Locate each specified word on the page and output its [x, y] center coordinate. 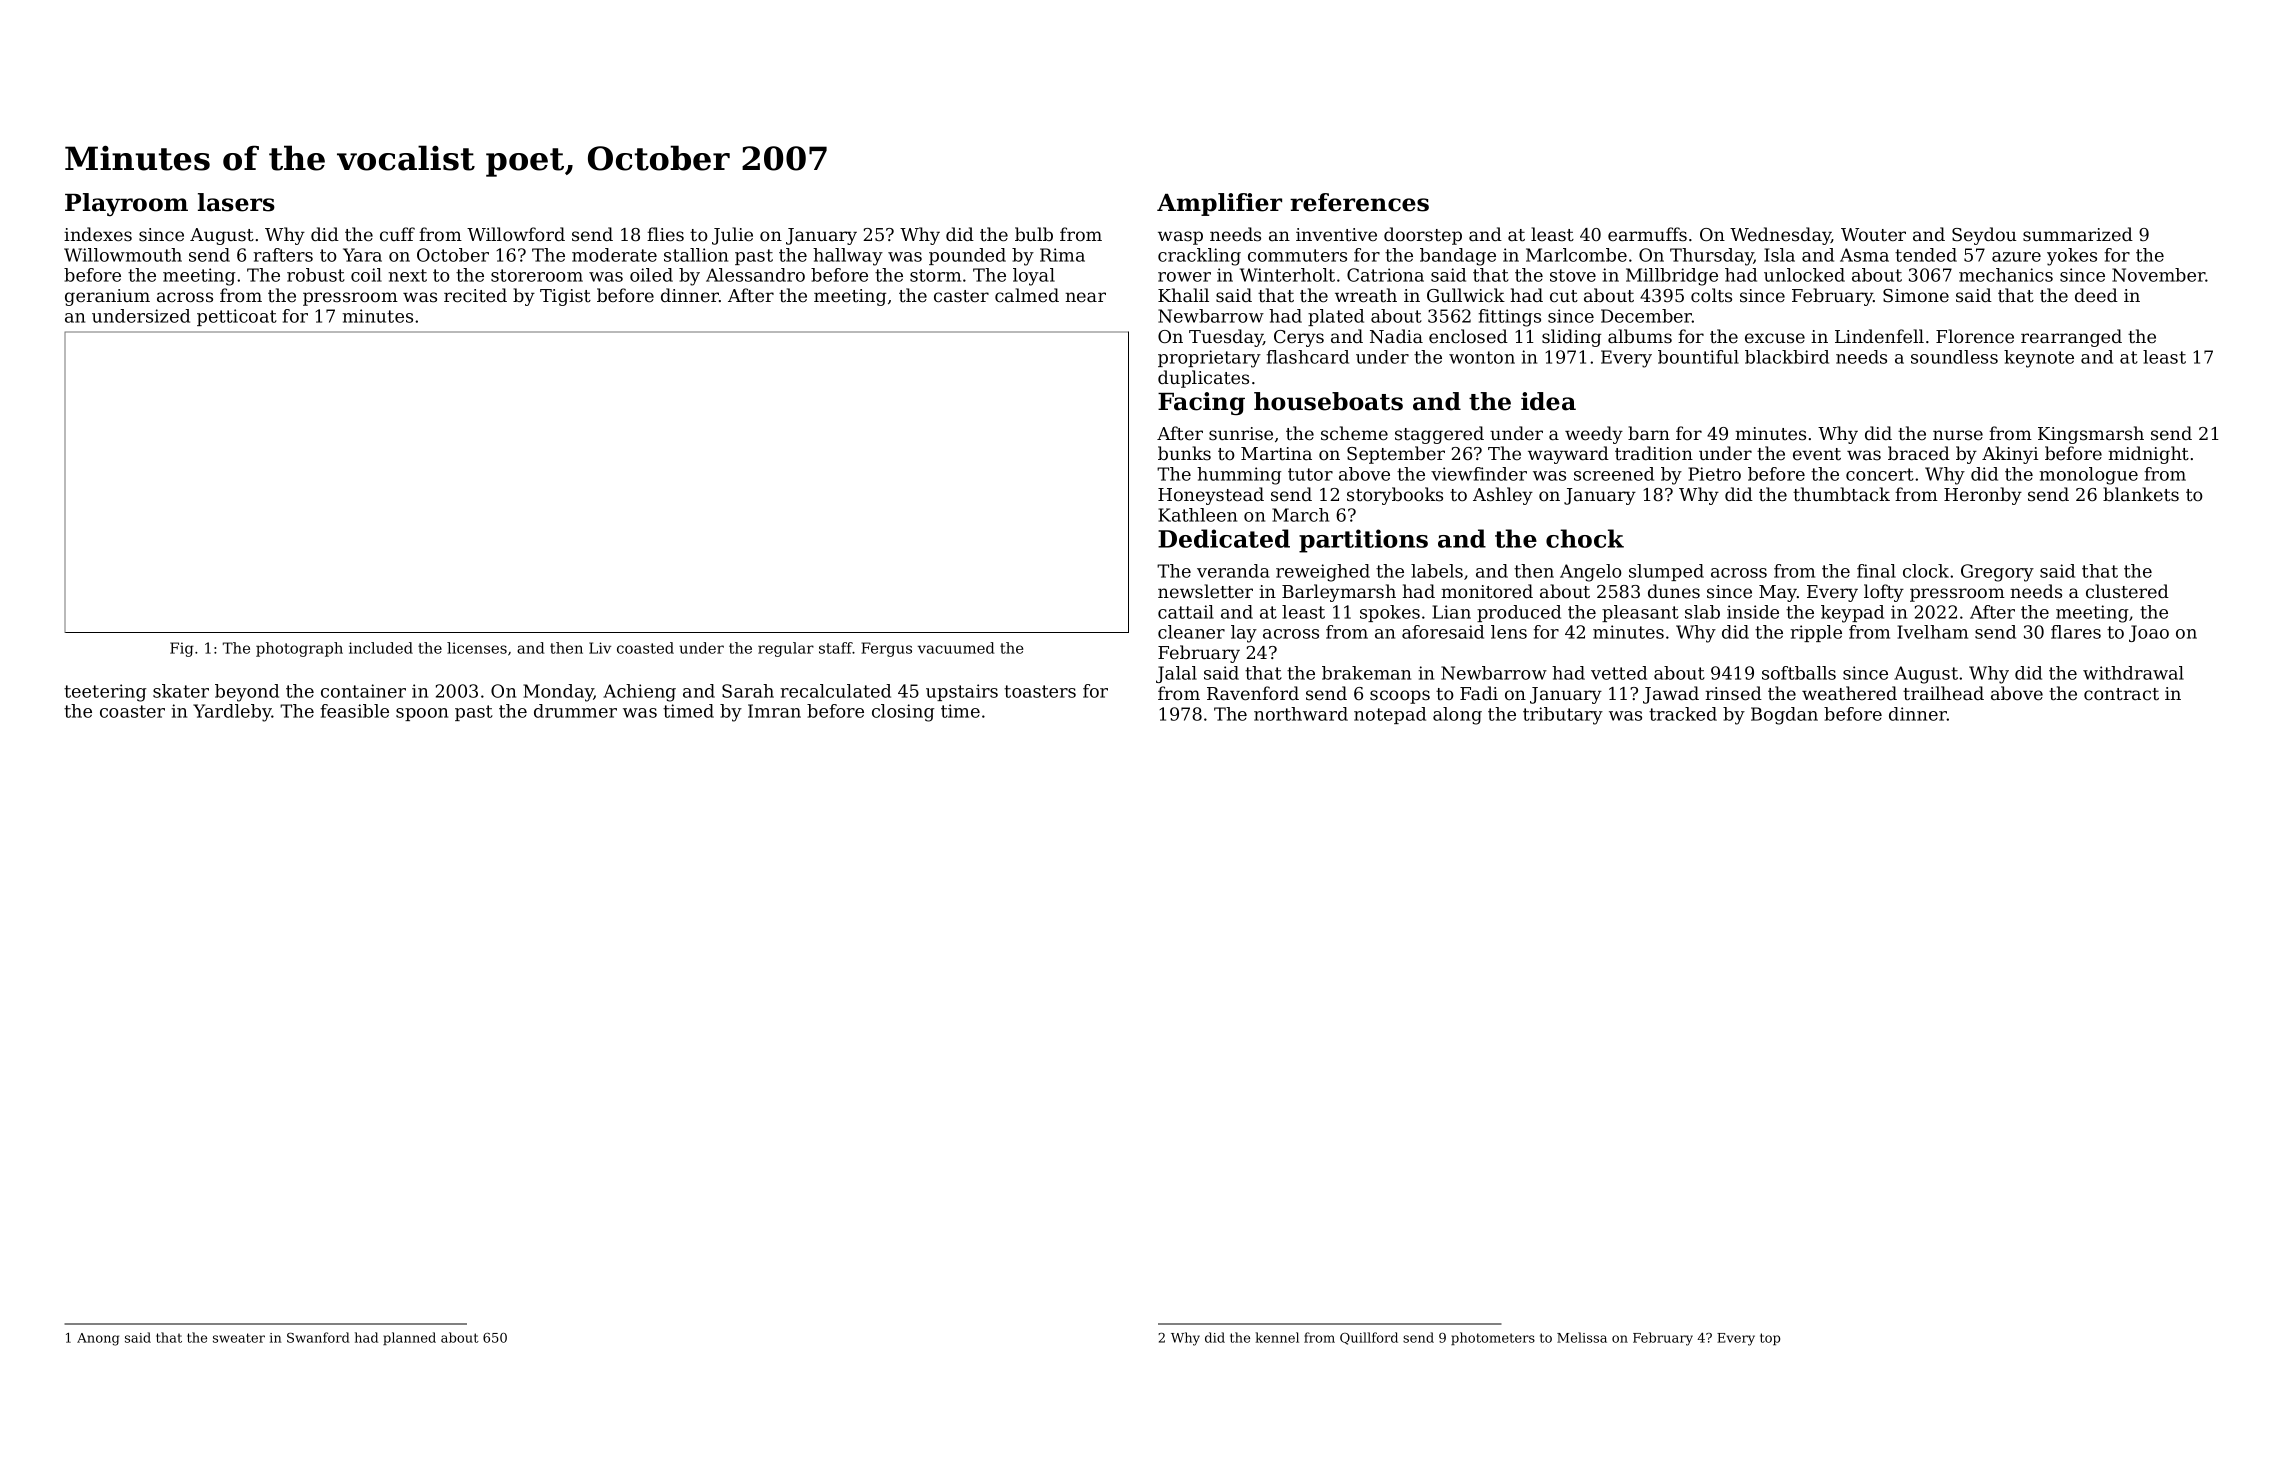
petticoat [237, 317]
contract [2121, 694]
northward [1301, 714]
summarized [2078, 234]
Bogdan [1784, 716]
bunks [1184, 453]
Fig [182, 649]
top [1770, 1339]
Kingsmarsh [2091, 435]
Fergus [886, 649]
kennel [1277, 1337]
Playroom [126, 204]
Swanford [318, 1337]
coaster [132, 711]
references [1359, 202]
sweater [239, 1338]
